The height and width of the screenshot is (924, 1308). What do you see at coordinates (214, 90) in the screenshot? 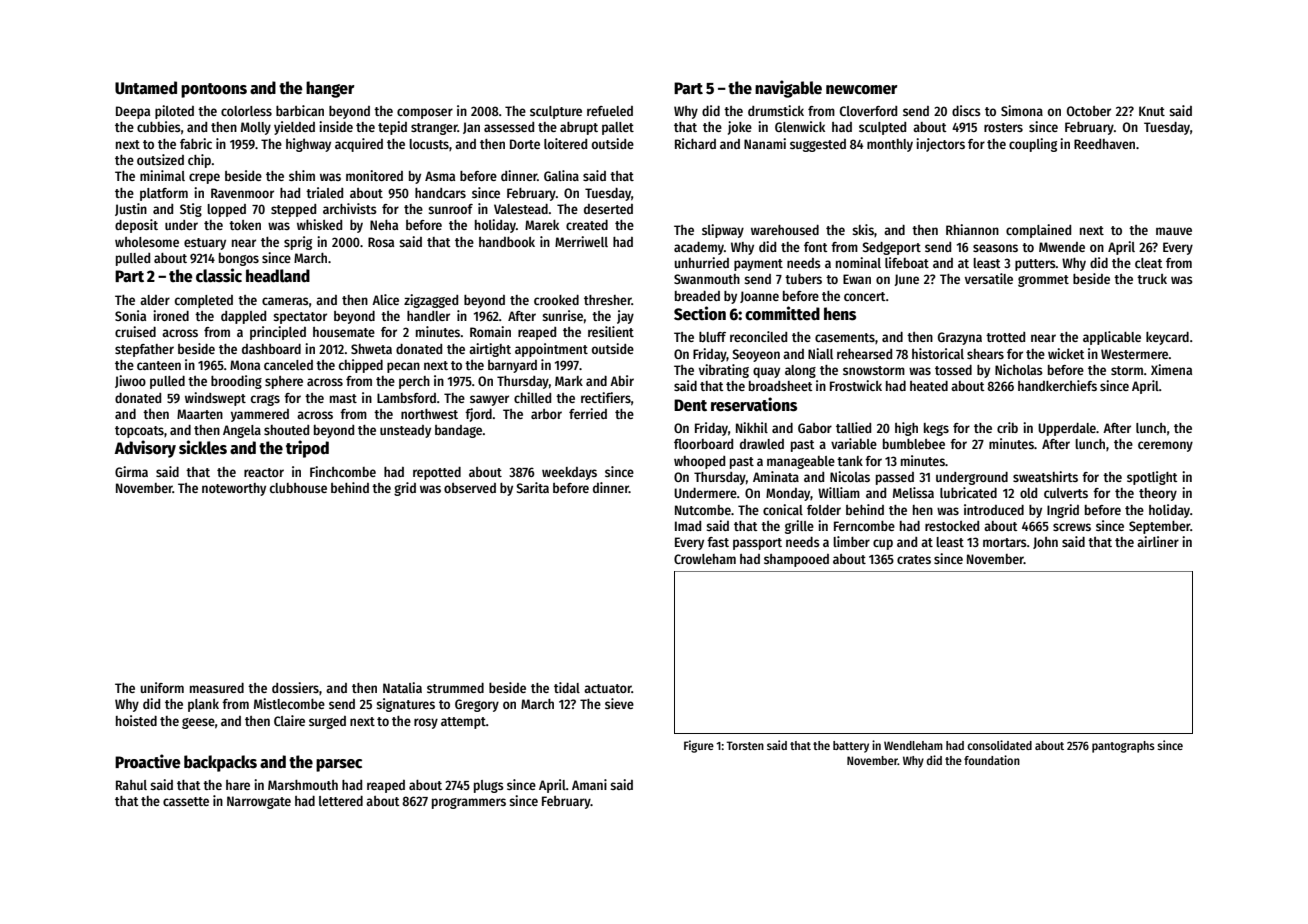
I see `pontoons` at bounding box center [214, 90].
